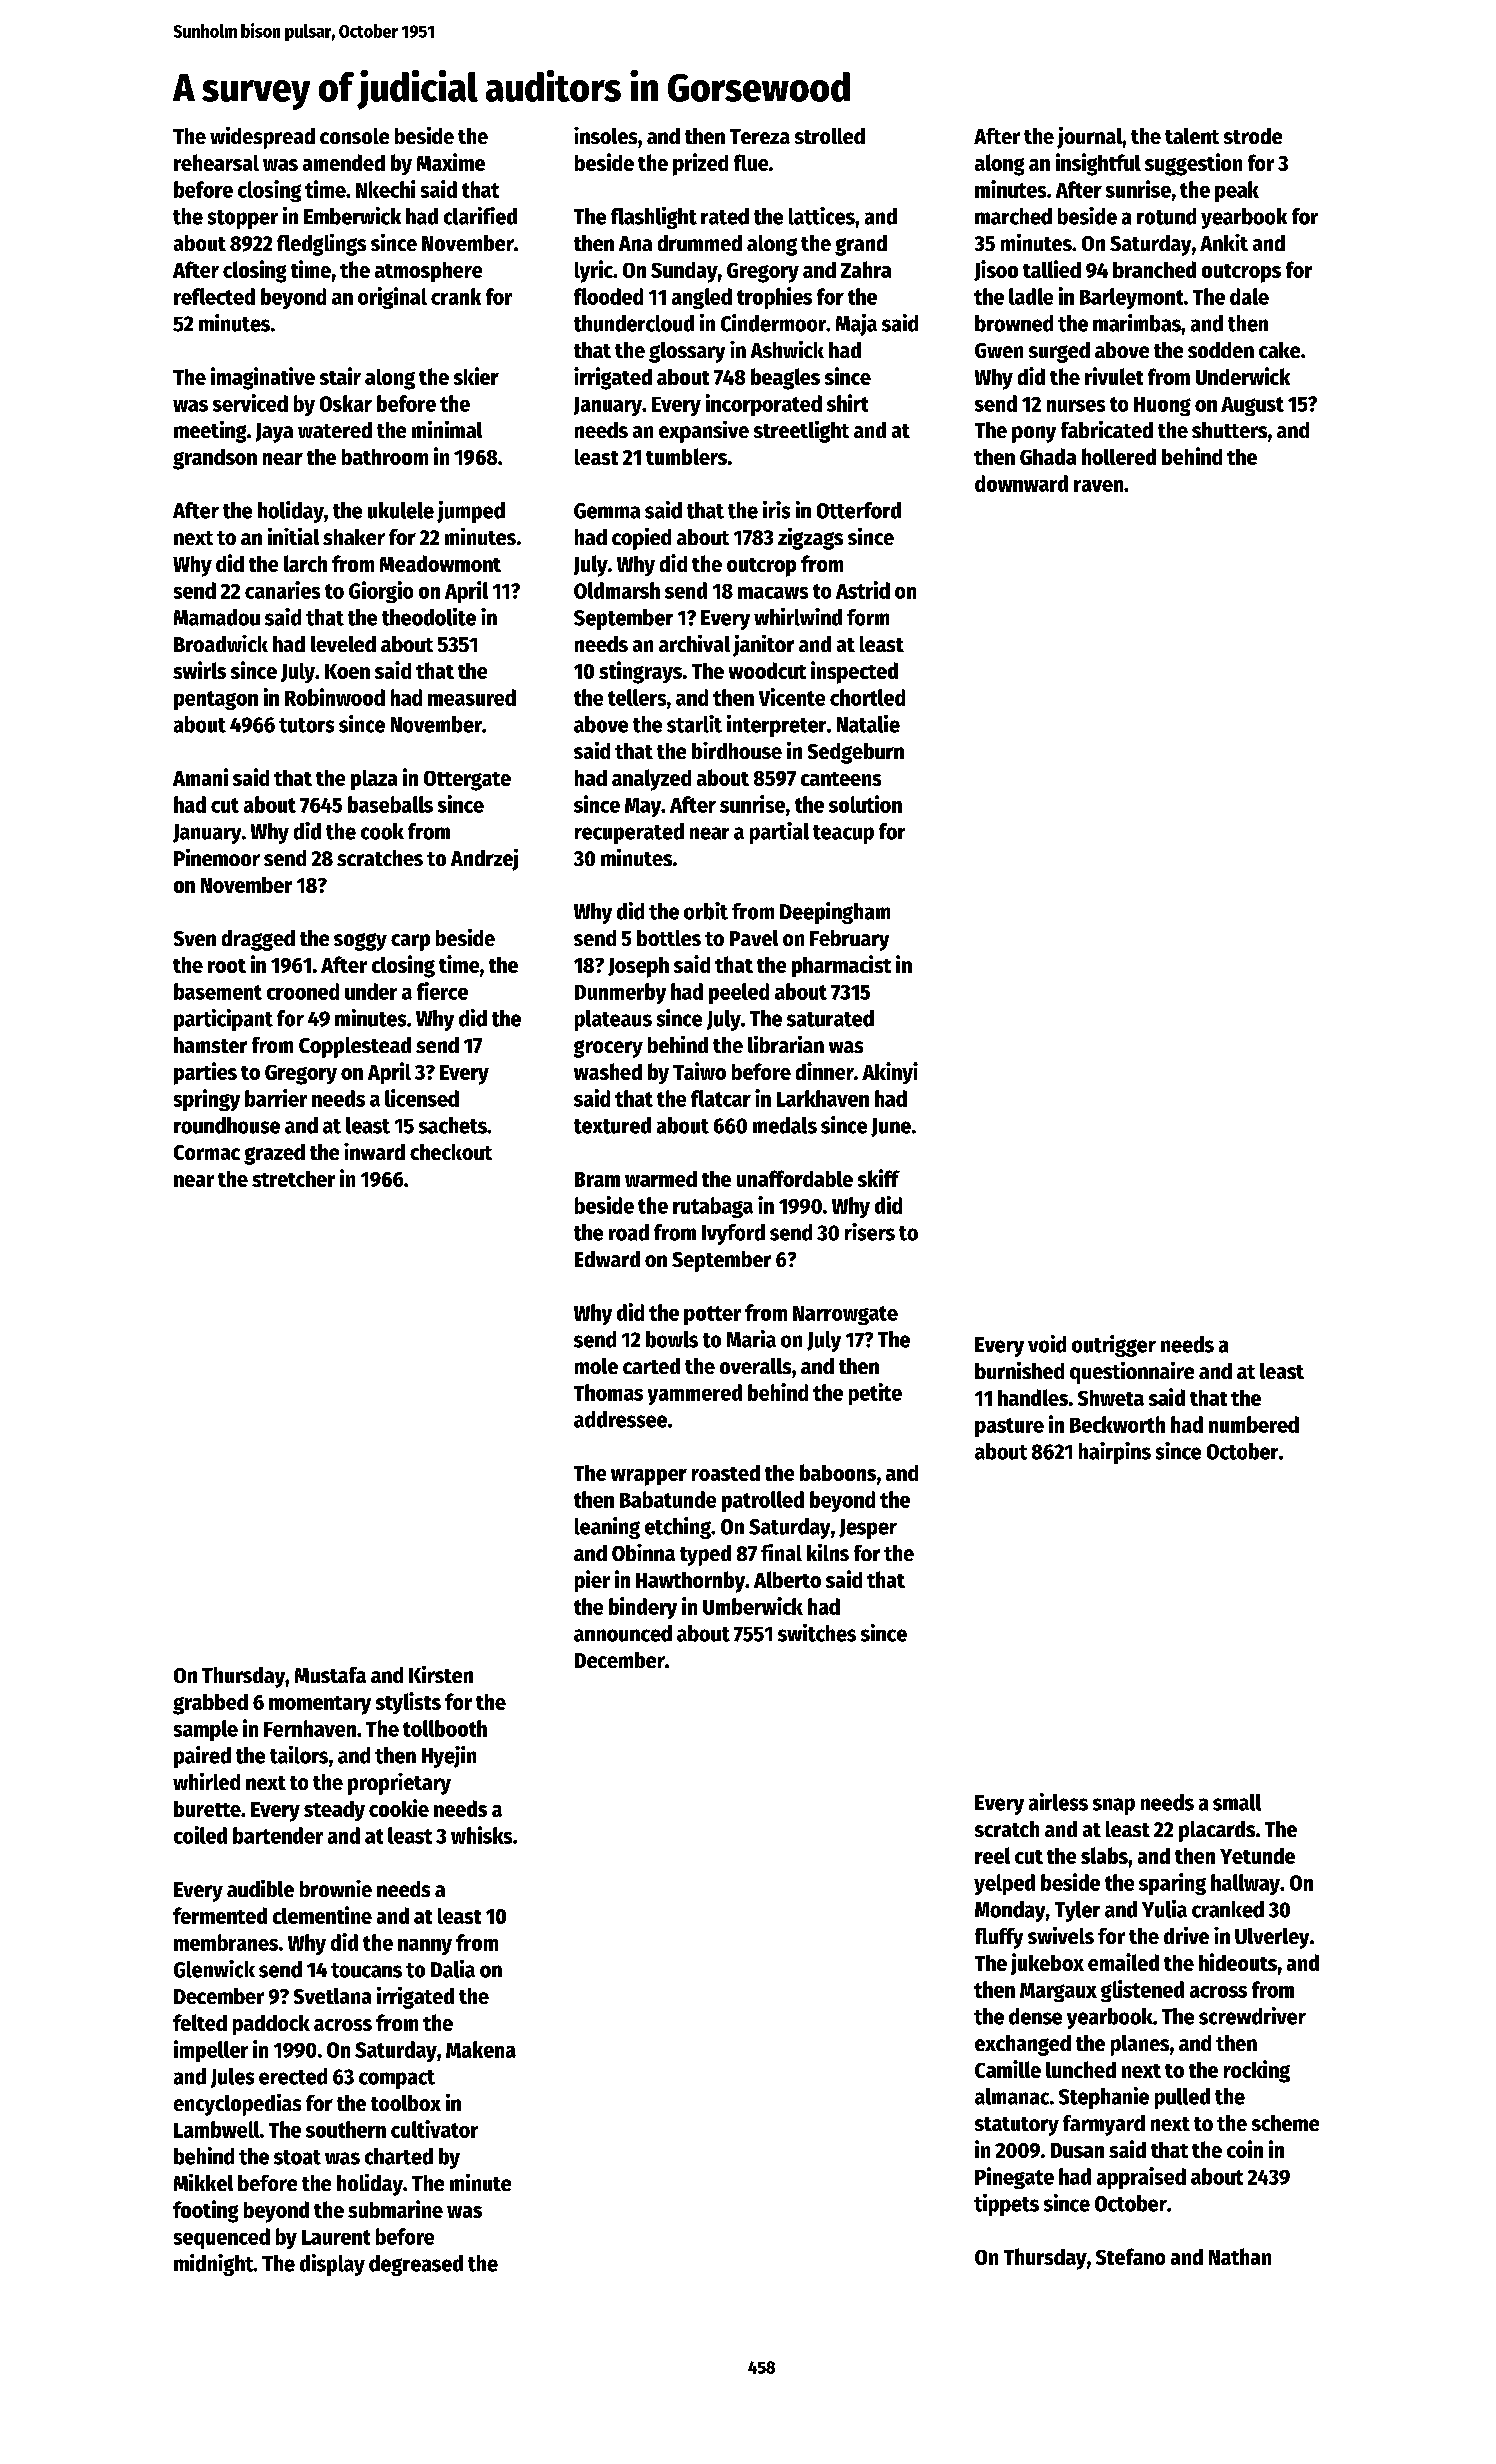 Image resolution: width=1496 pixels, height=2464 pixels. I want to click on Tereza, so click(760, 136).
